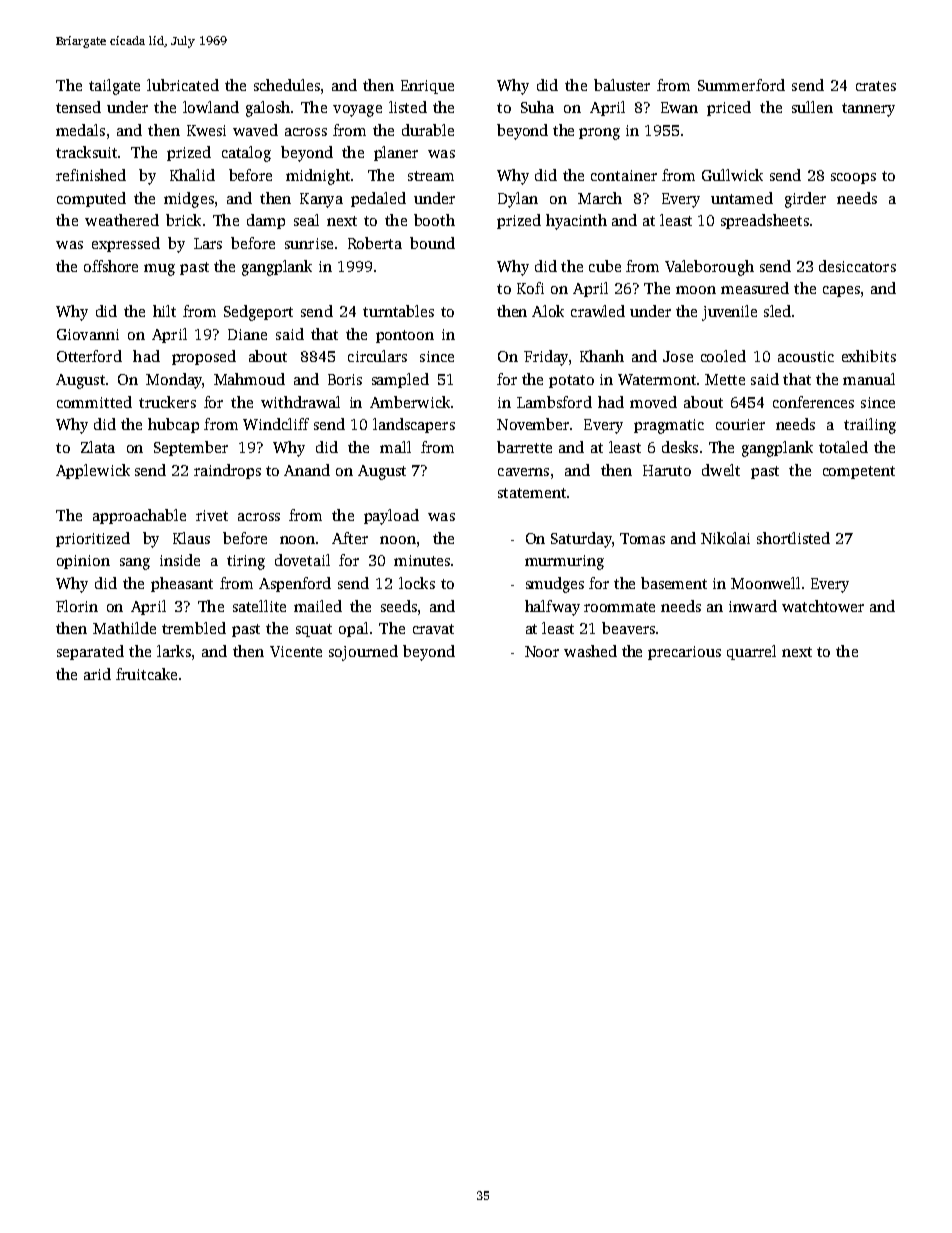 The height and width of the screenshot is (1233, 952). What do you see at coordinates (742, 198) in the screenshot?
I see `untamed` at bounding box center [742, 198].
